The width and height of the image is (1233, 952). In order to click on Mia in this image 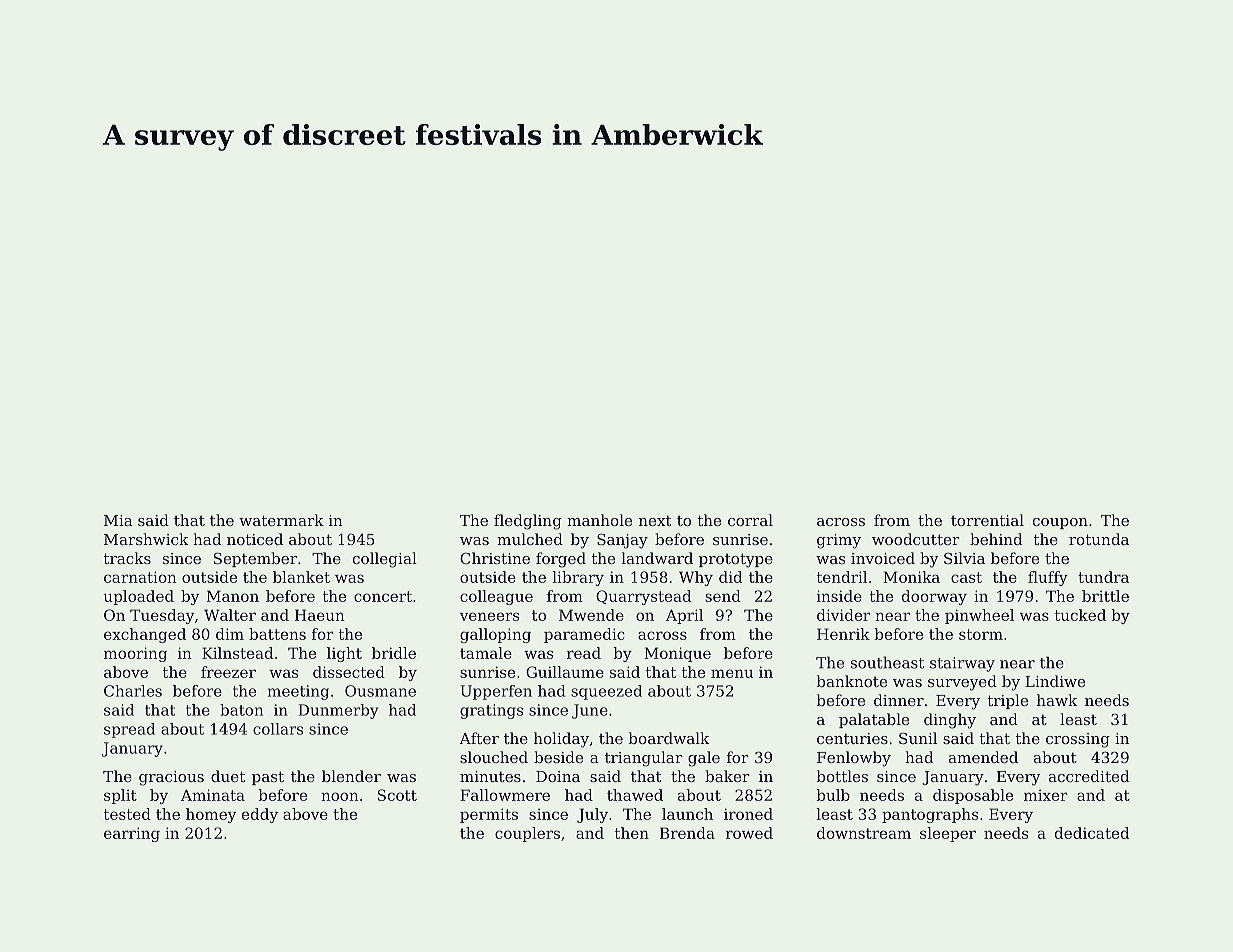, I will do `click(118, 520)`.
